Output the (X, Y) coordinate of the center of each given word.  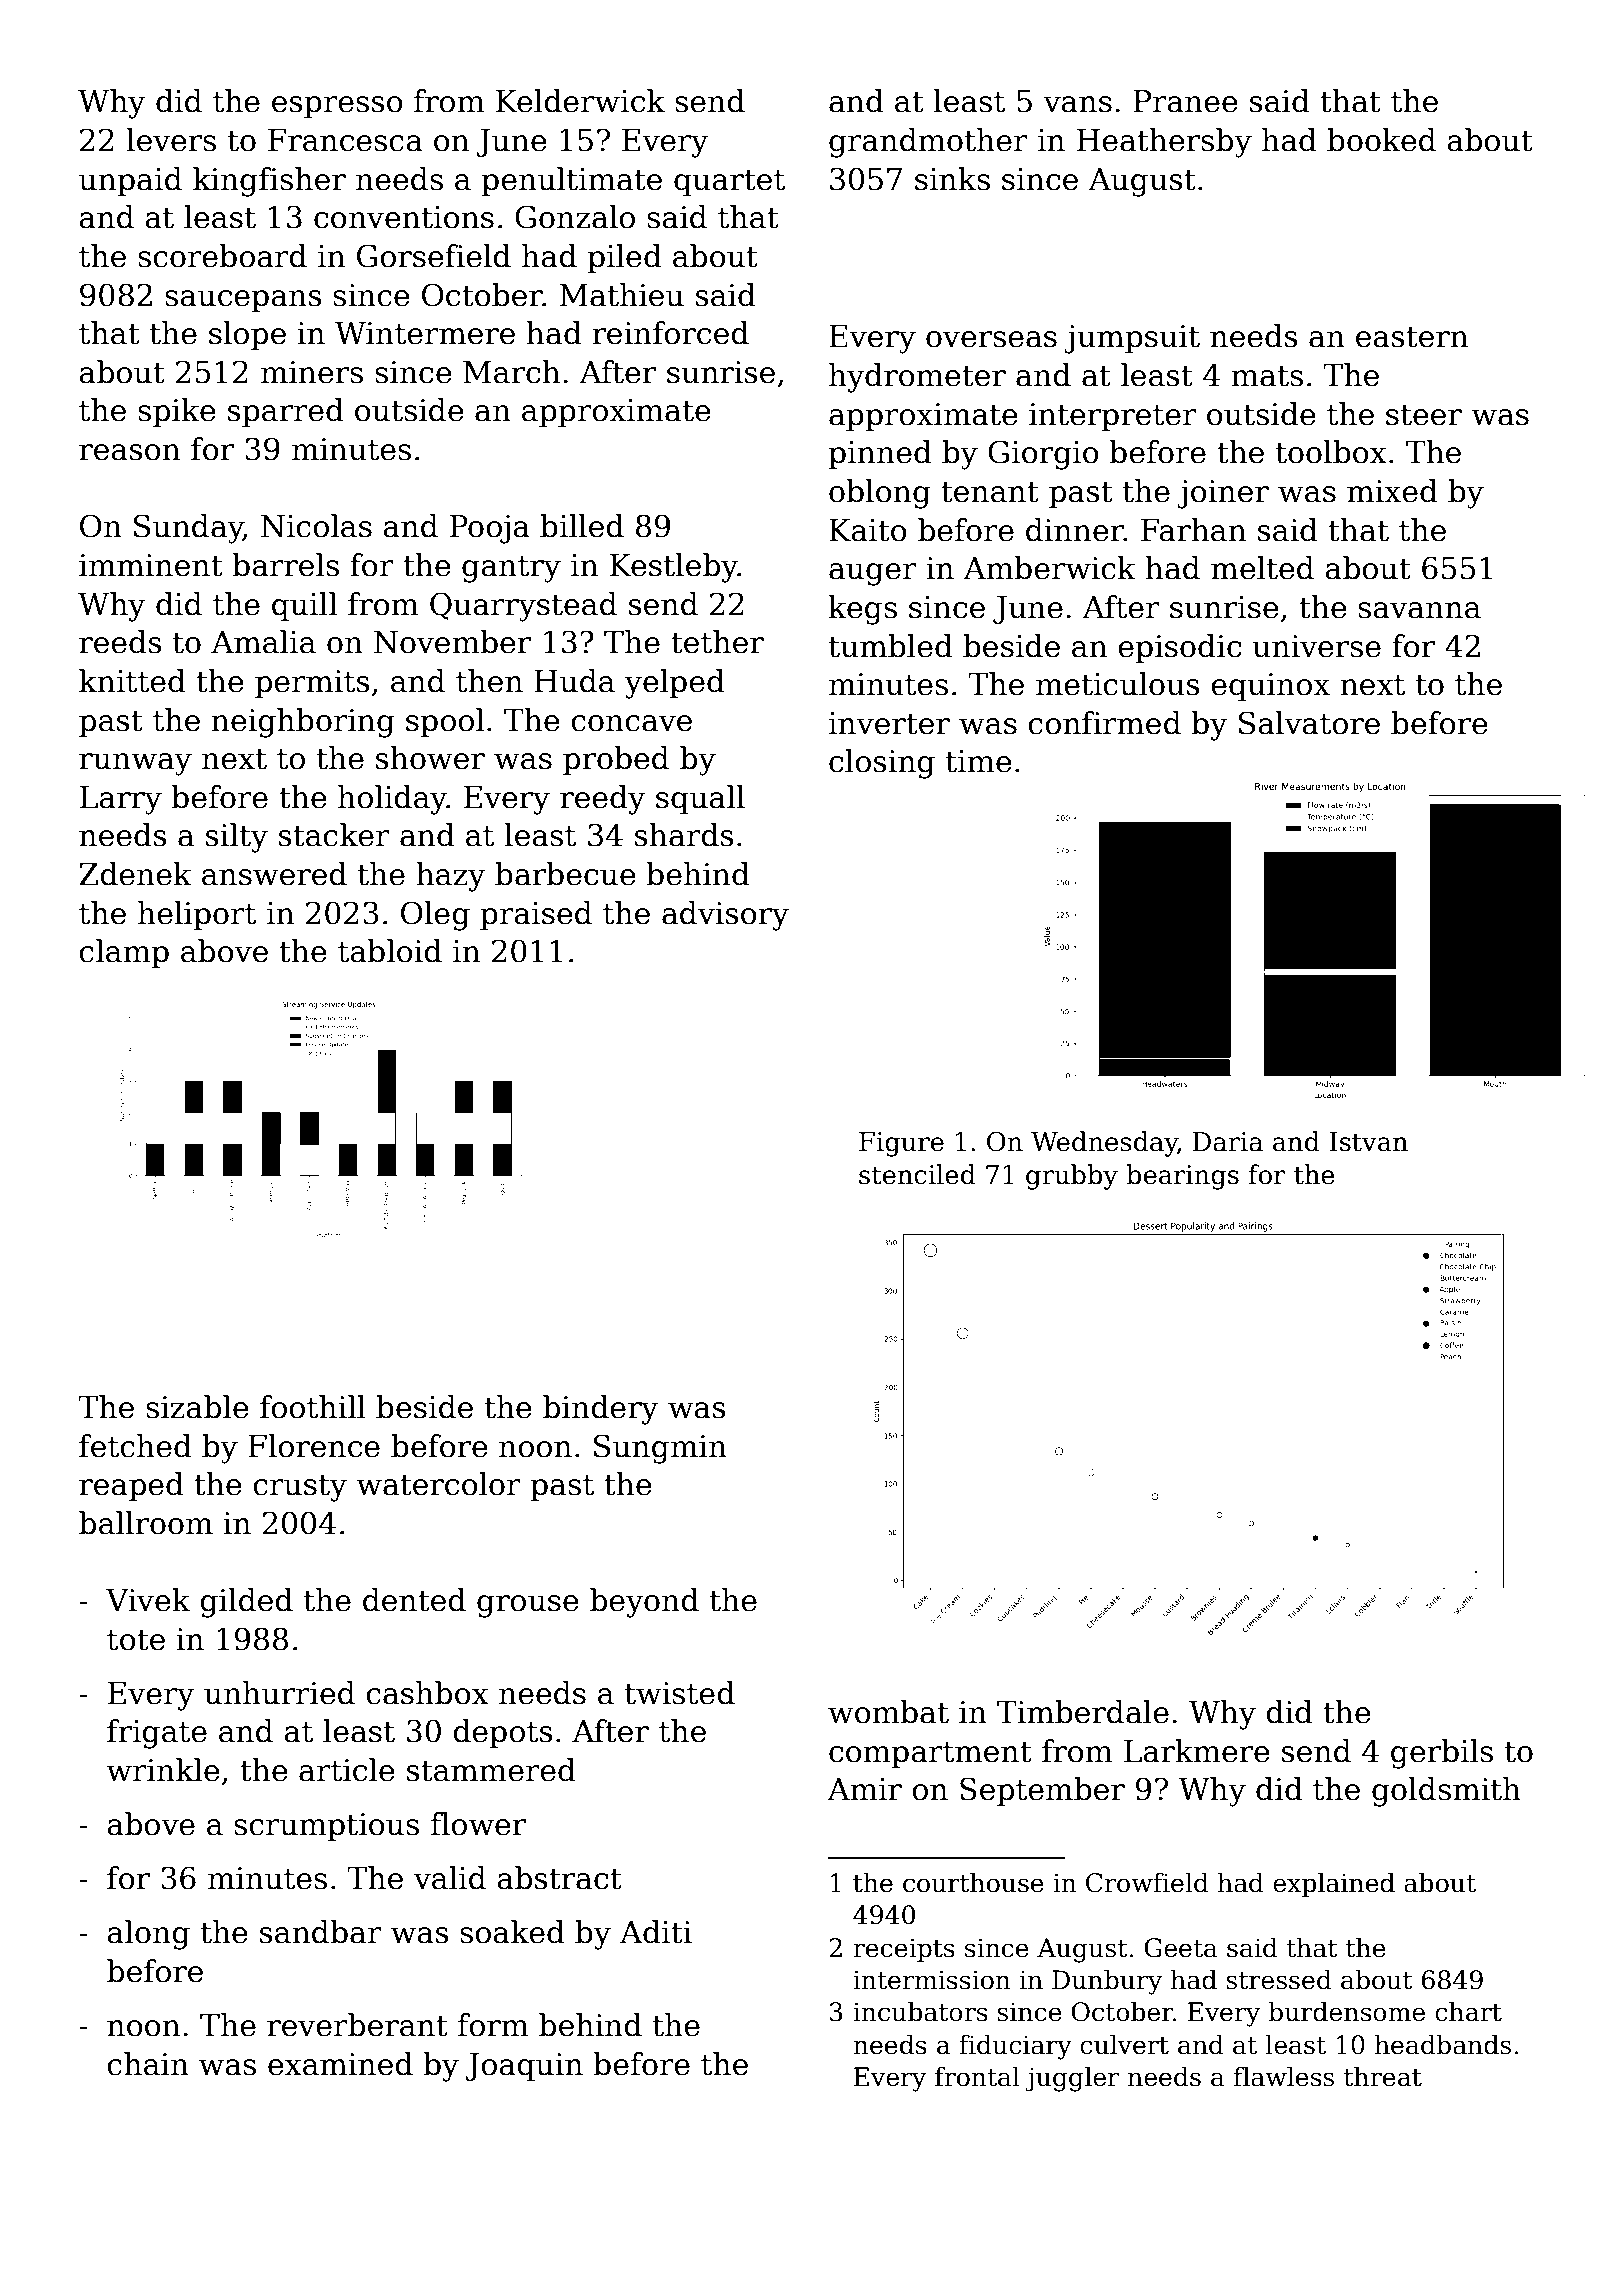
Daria (1228, 1142)
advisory (725, 916)
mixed (1392, 491)
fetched (135, 1446)
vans (1077, 104)
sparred (286, 412)
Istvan (1368, 1142)
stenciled (917, 1174)
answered (274, 874)
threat (1383, 2076)
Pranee (1185, 101)
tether (717, 642)
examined (340, 2064)
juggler (1072, 2079)
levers (171, 140)
